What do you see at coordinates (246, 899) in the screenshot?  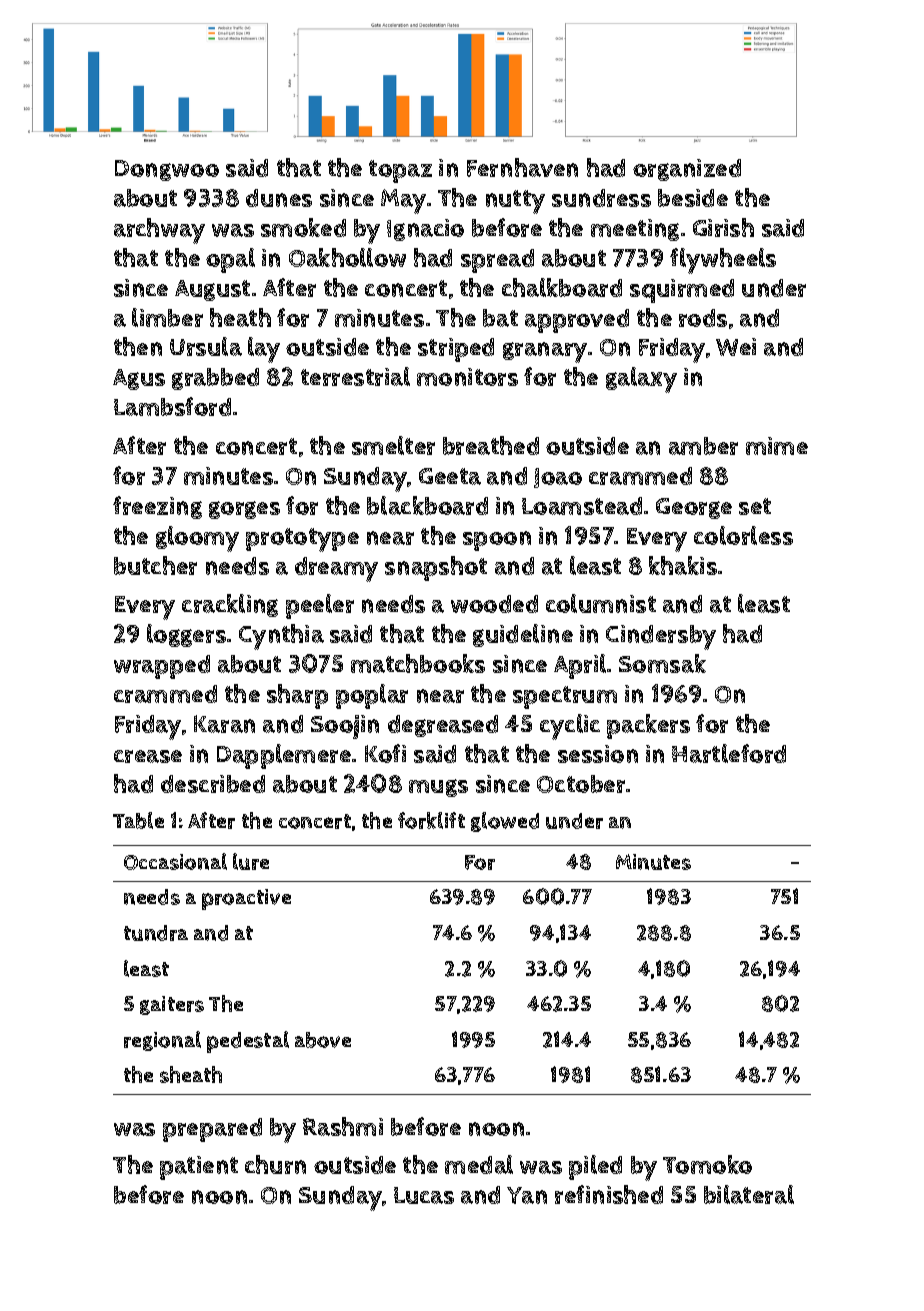 I see `proactive` at bounding box center [246, 899].
